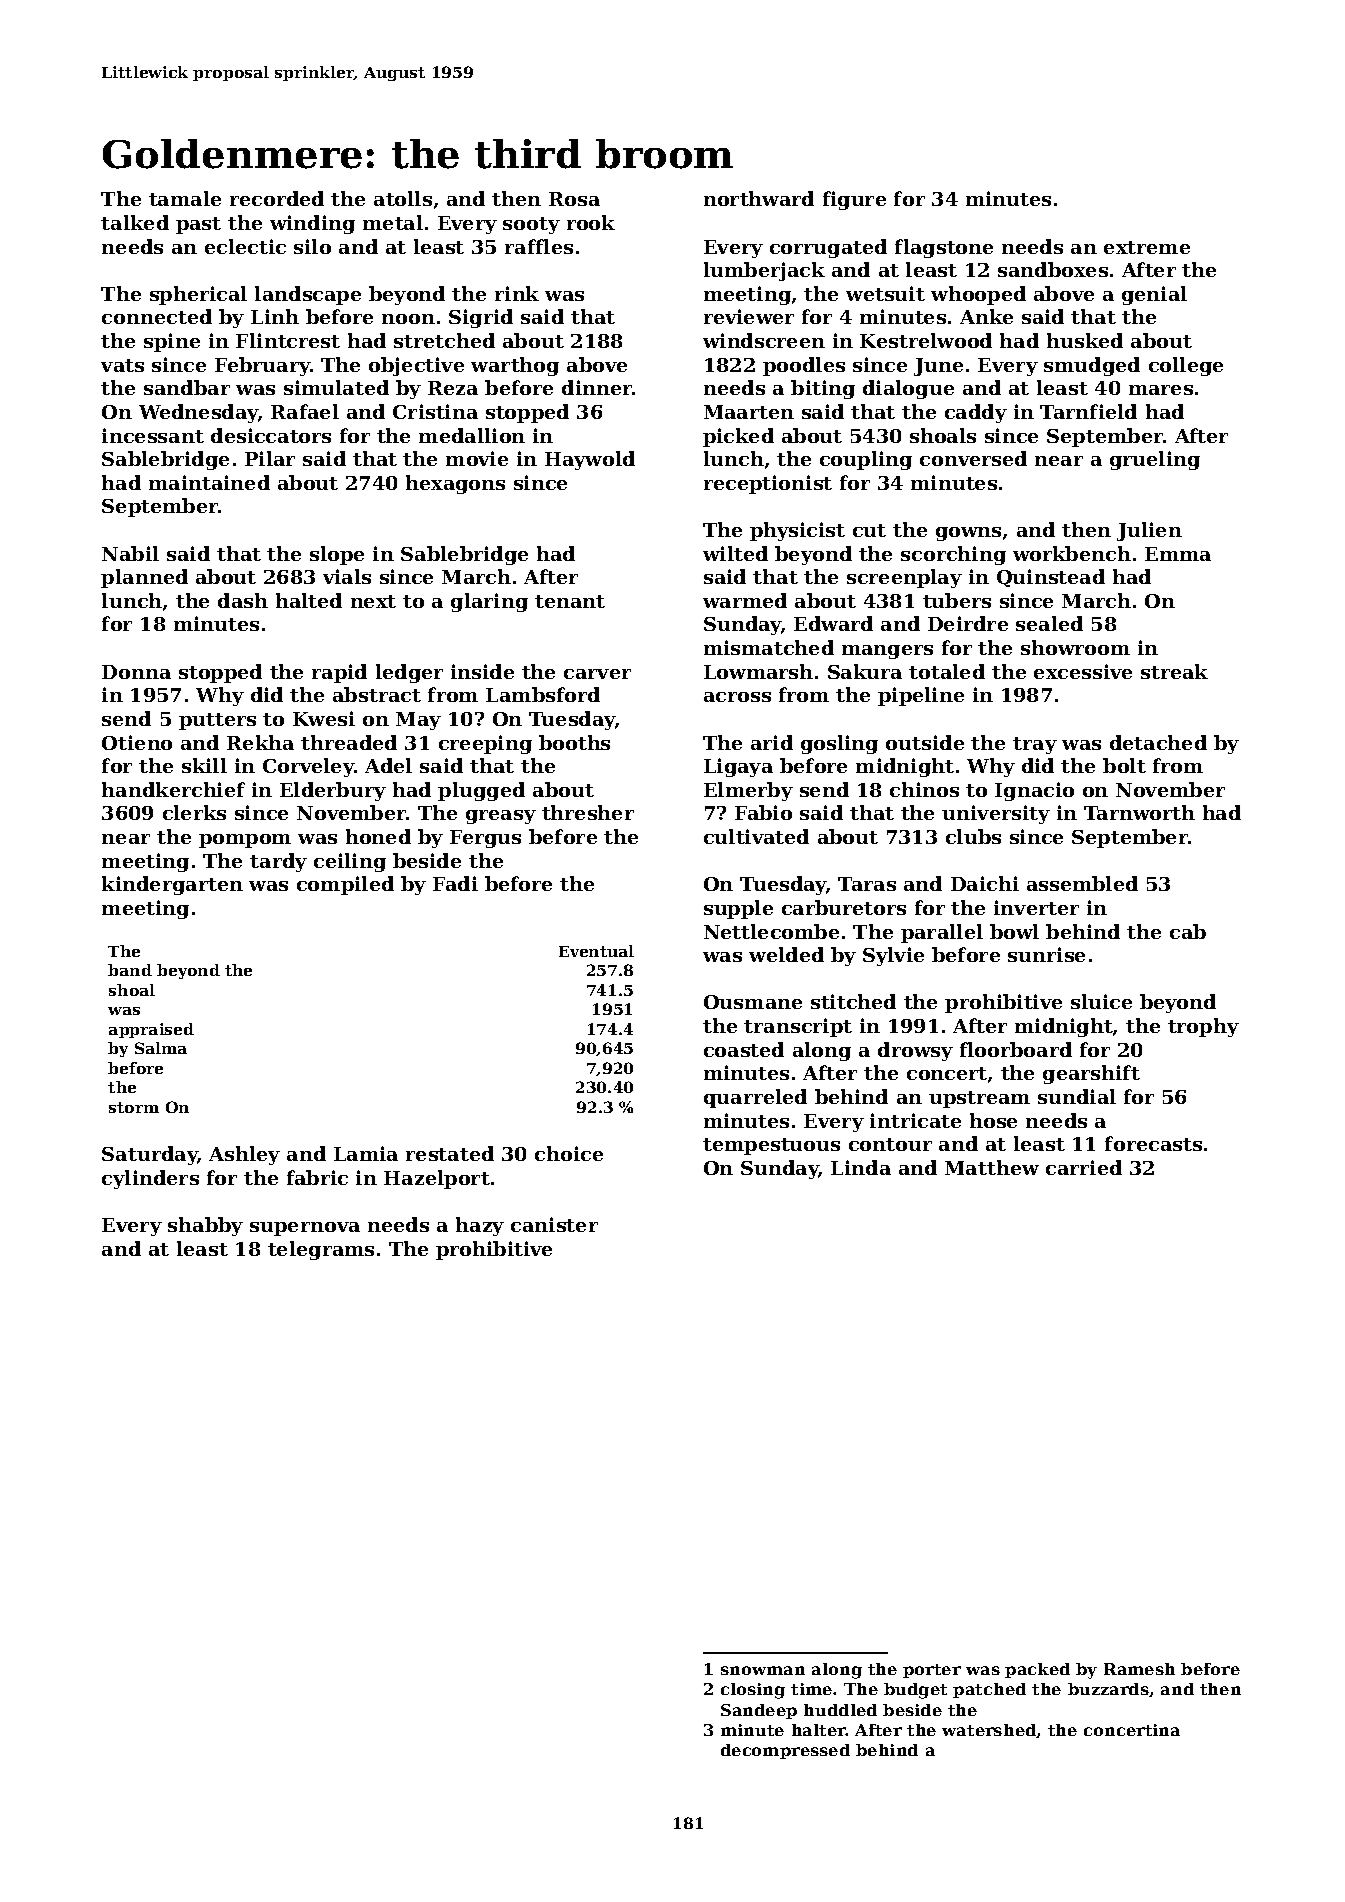 Image resolution: width=1345 pixels, height=1902 pixels. What do you see at coordinates (569, 1153) in the screenshot?
I see `choice` at bounding box center [569, 1153].
